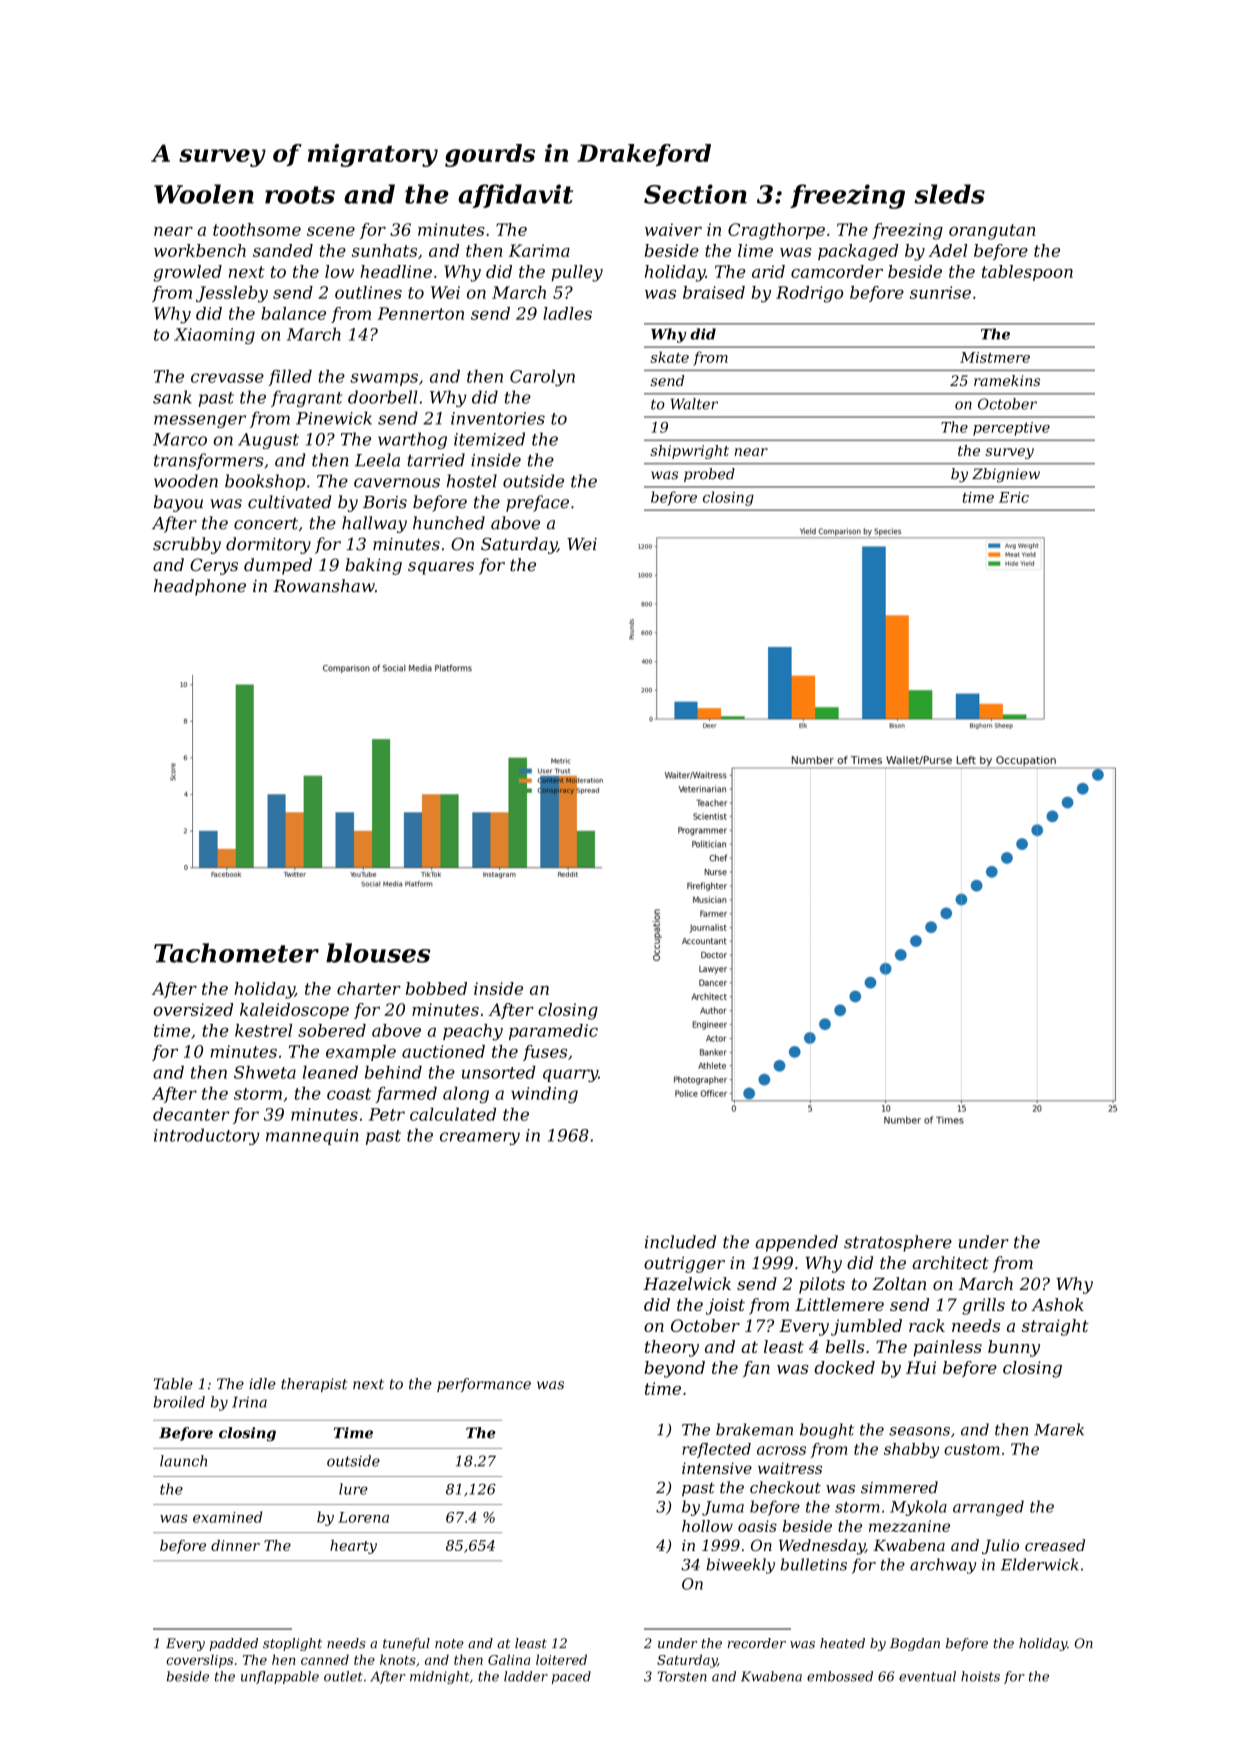 This page has height=1764, width=1248. What do you see at coordinates (1040, 1564) in the page?
I see `Elderwick` at bounding box center [1040, 1564].
